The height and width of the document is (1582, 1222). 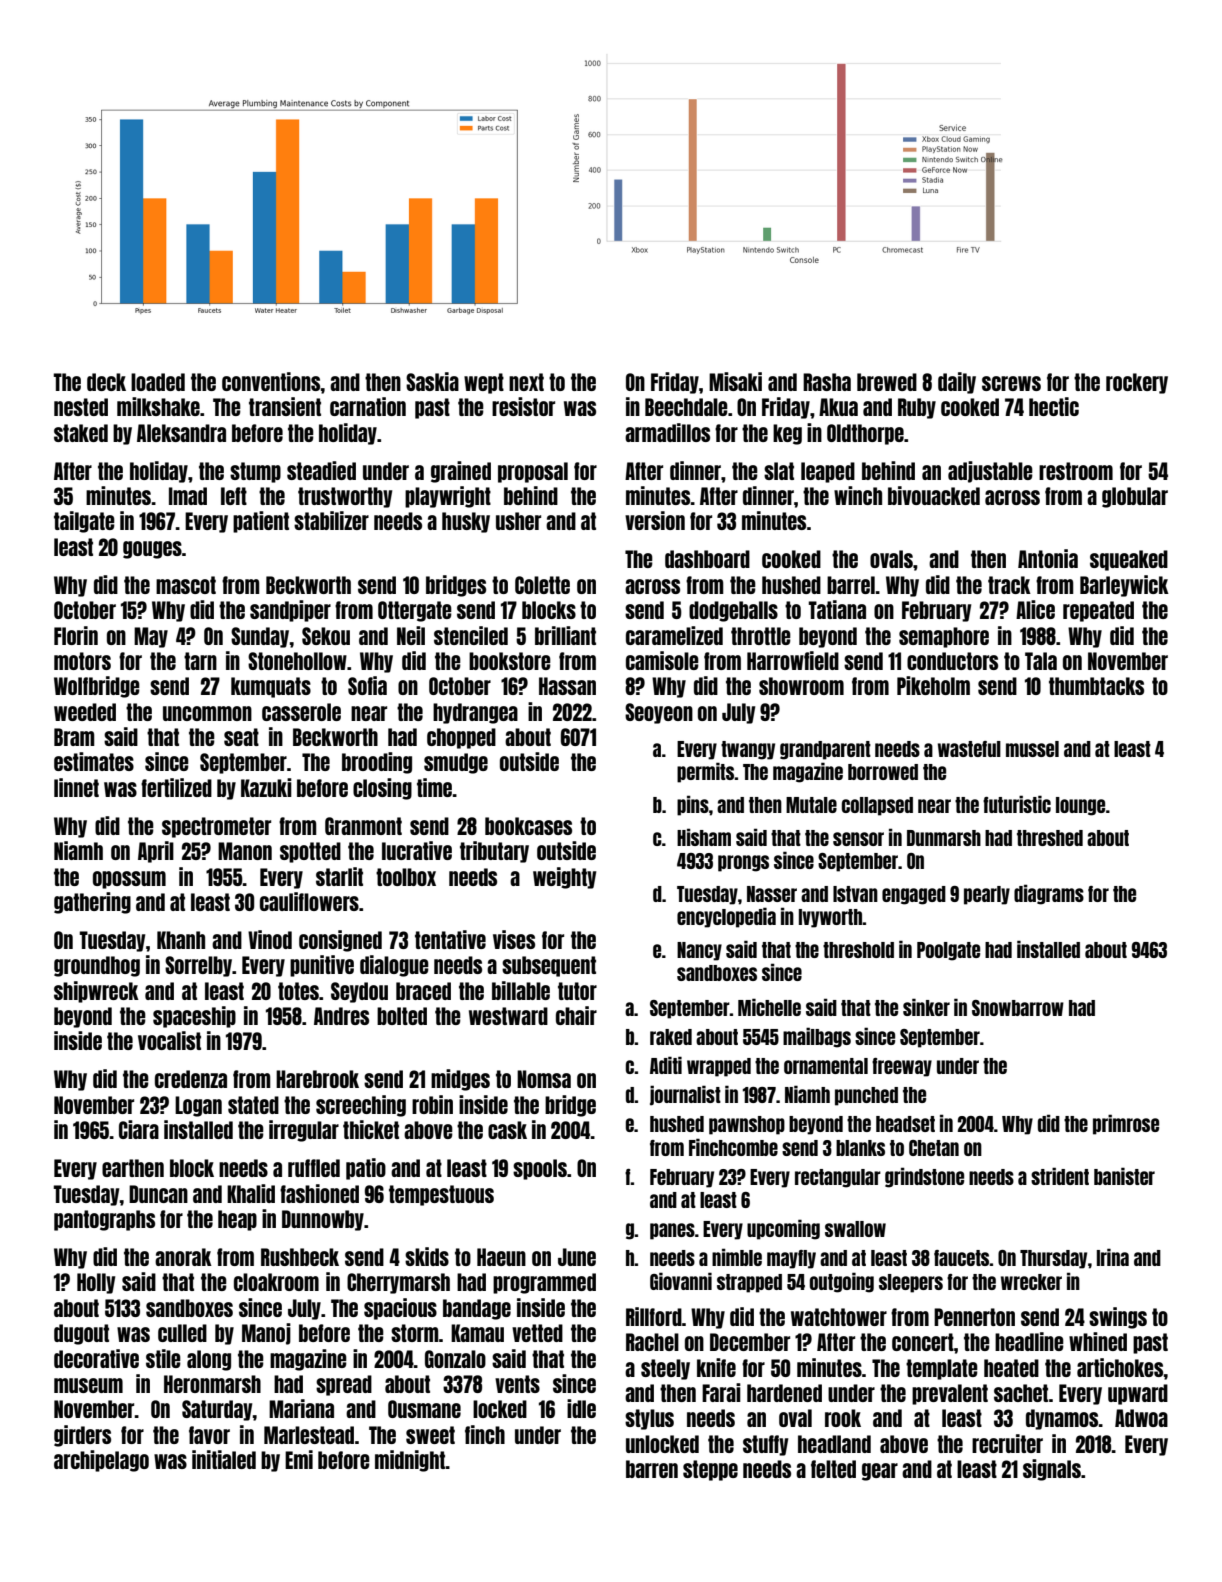 I want to click on rockery, so click(x=1137, y=383).
